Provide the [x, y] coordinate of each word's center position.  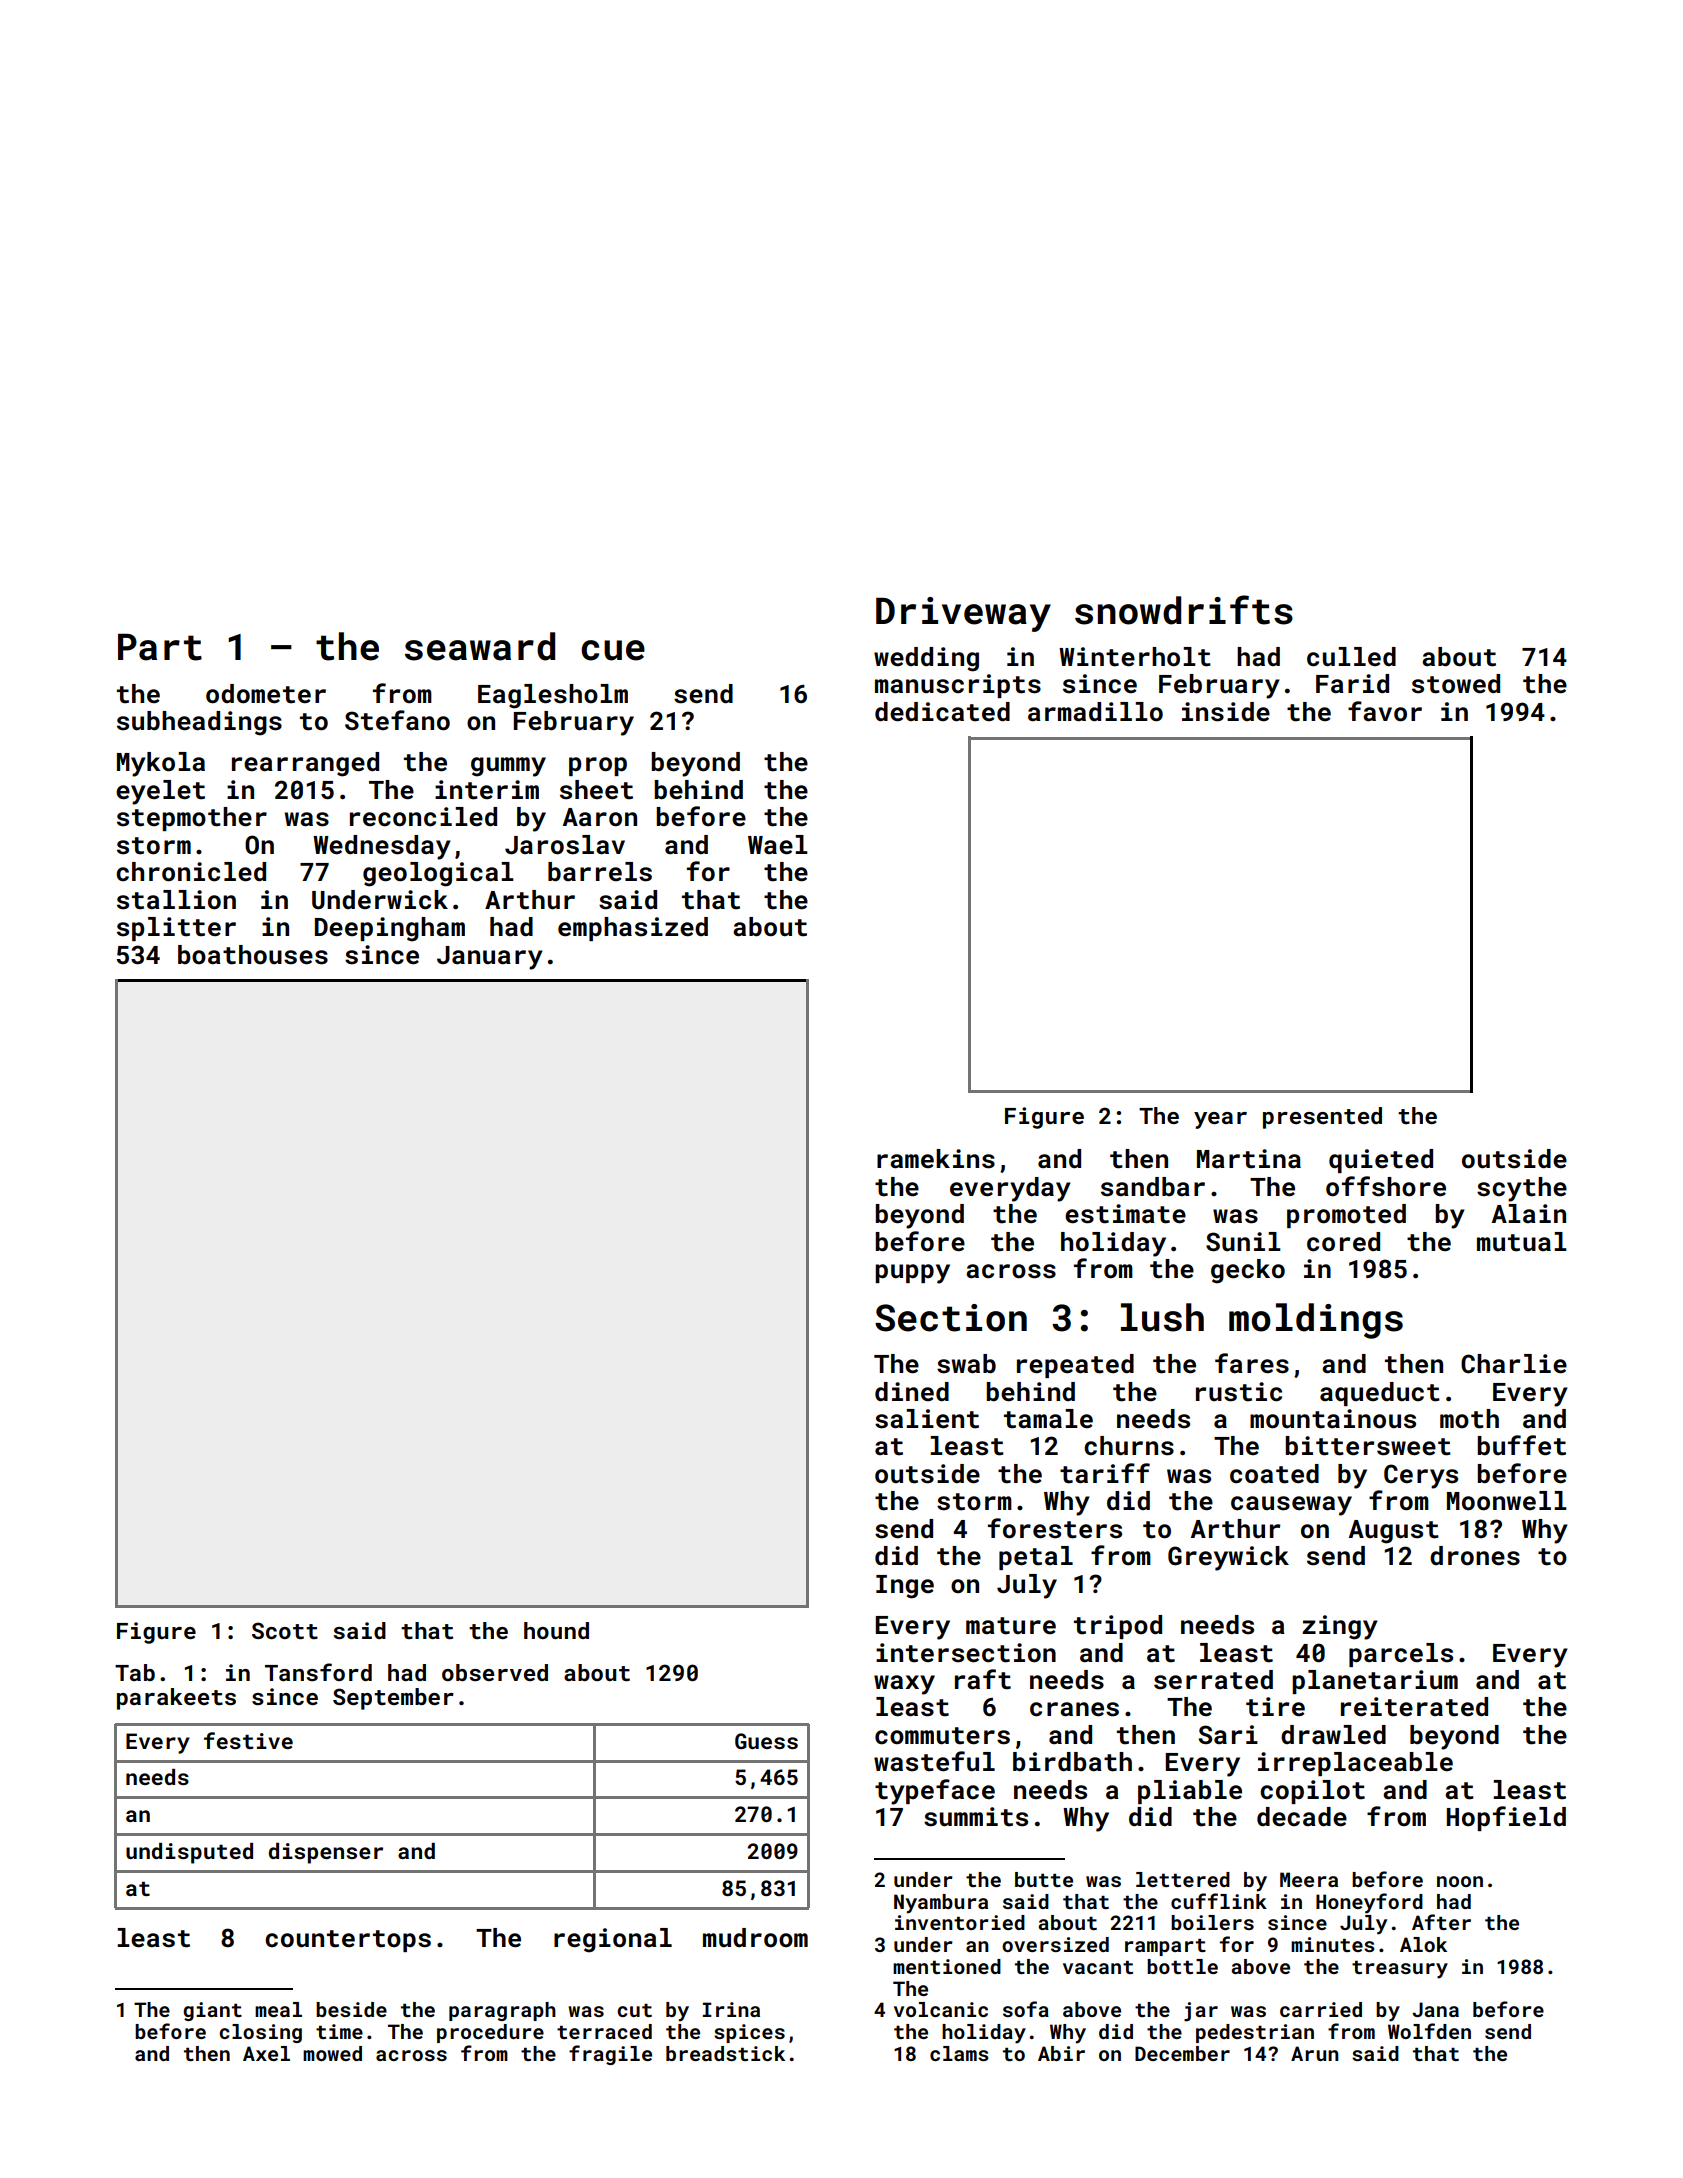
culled [1351, 657]
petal [1036, 1558]
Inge [905, 1587]
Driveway [963, 614]
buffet [1521, 1445]
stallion [176, 900]
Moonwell [1507, 1501]
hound [556, 1630]
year [1220, 1120]
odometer [266, 694]
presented [1322, 1118]
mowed [332, 2053]
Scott [285, 1630]
